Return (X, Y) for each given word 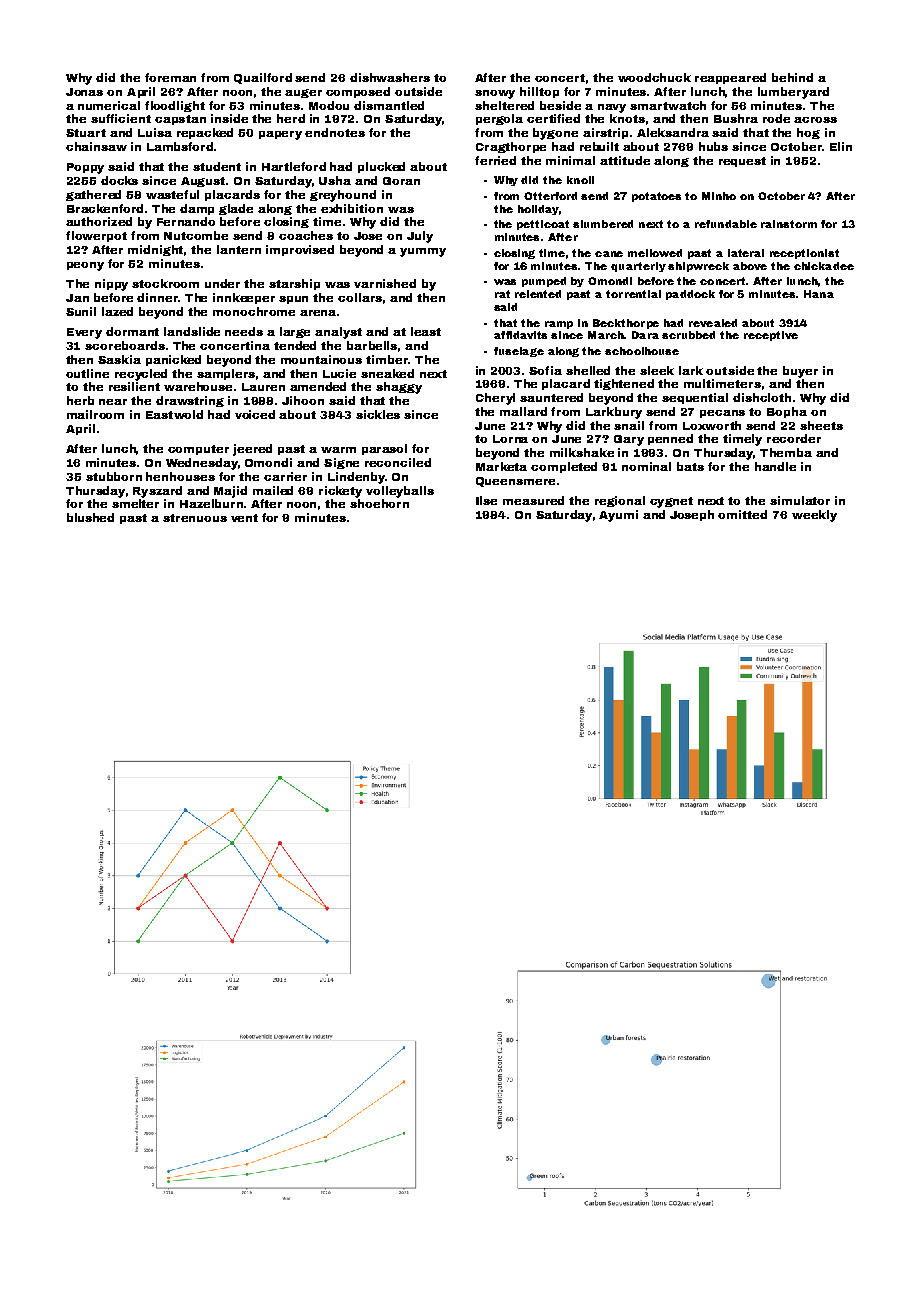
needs (244, 331)
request (742, 162)
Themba (786, 452)
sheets (821, 425)
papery (280, 135)
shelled (588, 370)
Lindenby (356, 478)
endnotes (335, 132)
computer (198, 450)
